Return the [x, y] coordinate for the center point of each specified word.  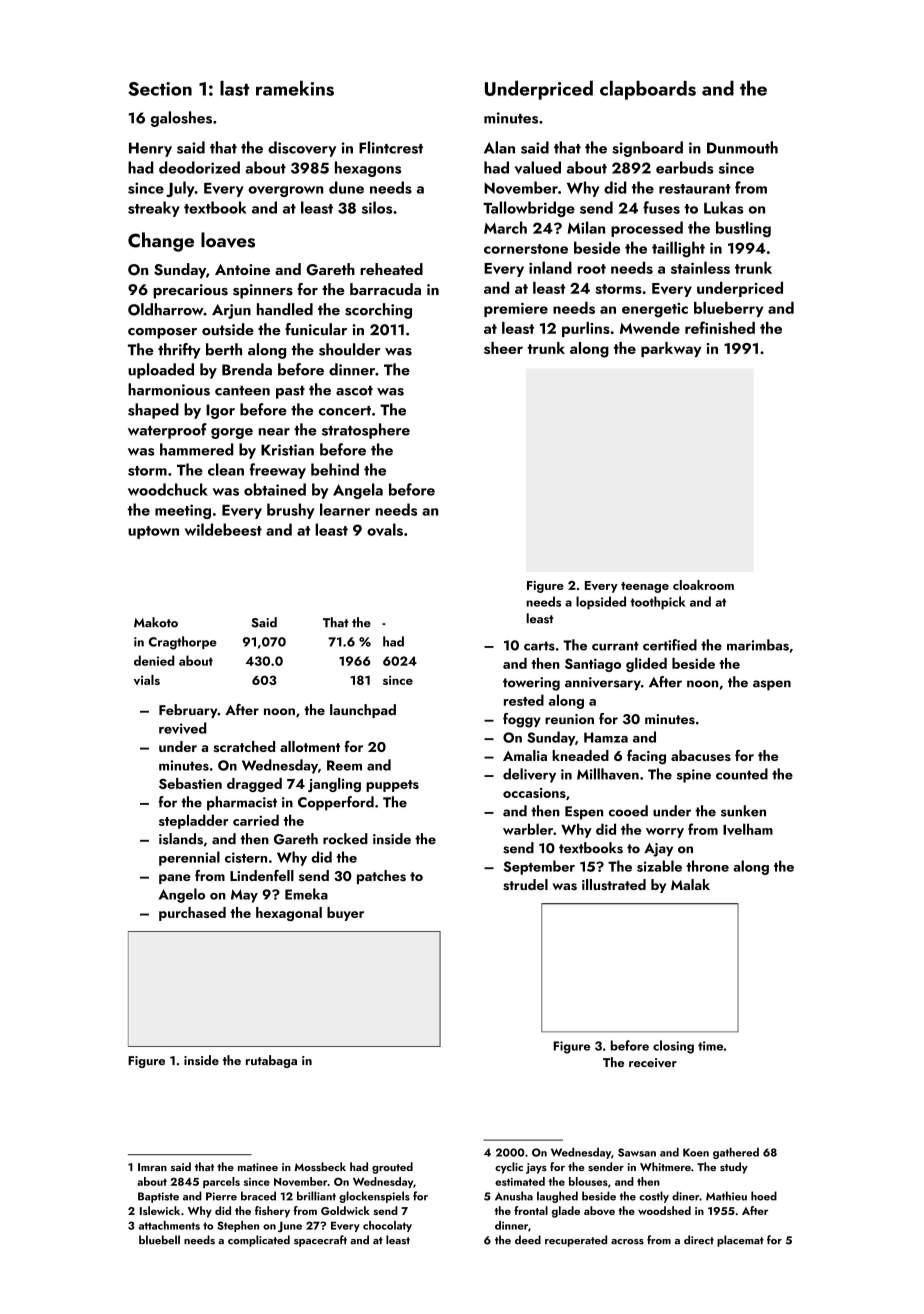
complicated [259, 1241]
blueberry [728, 309]
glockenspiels [374, 1197]
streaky [154, 209]
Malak [690, 884]
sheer [503, 348]
